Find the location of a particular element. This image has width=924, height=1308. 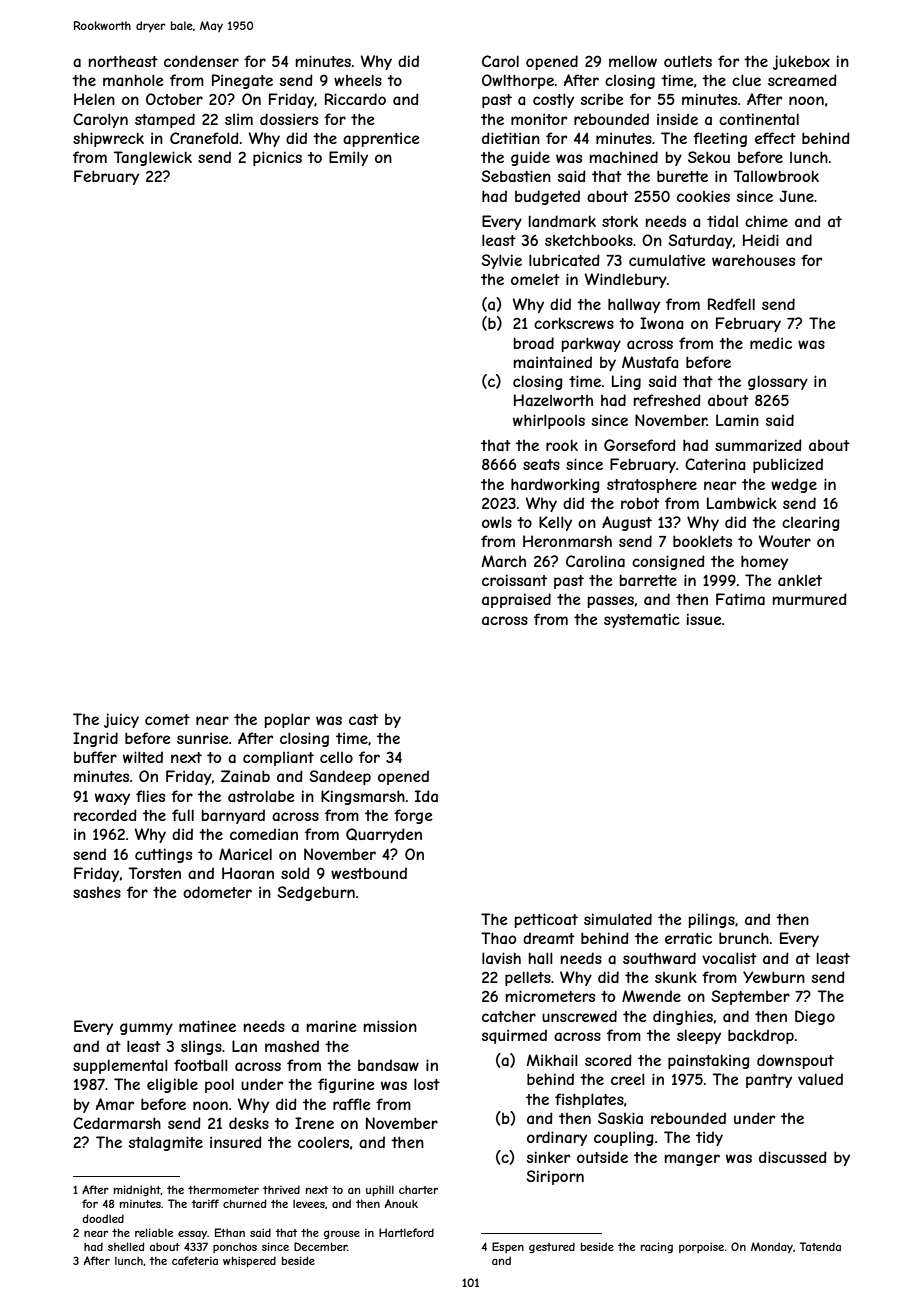

Lambwick is located at coordinates (742, 503).
